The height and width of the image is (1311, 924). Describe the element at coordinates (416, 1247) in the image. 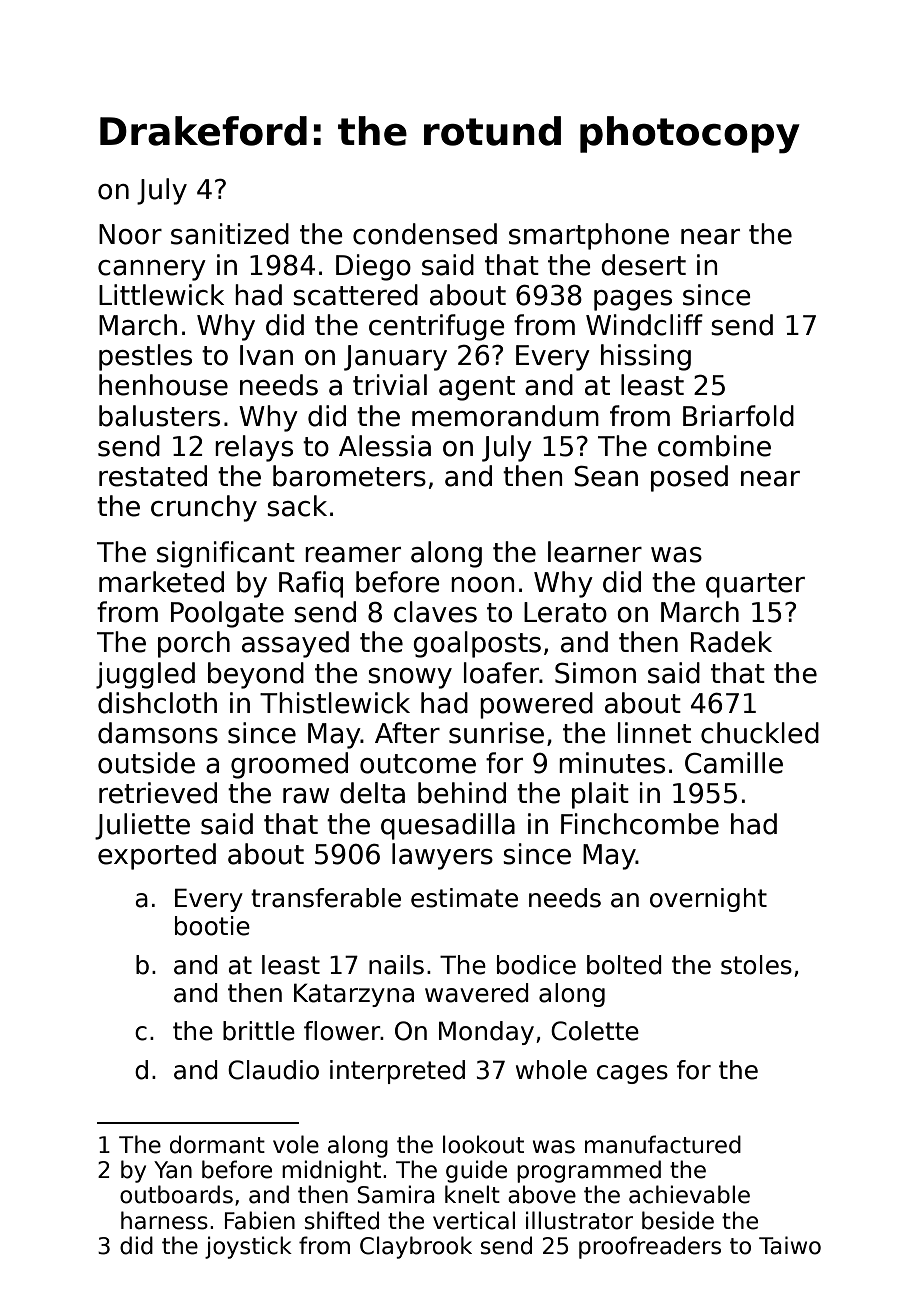

I see `Claybrook` at that location.
